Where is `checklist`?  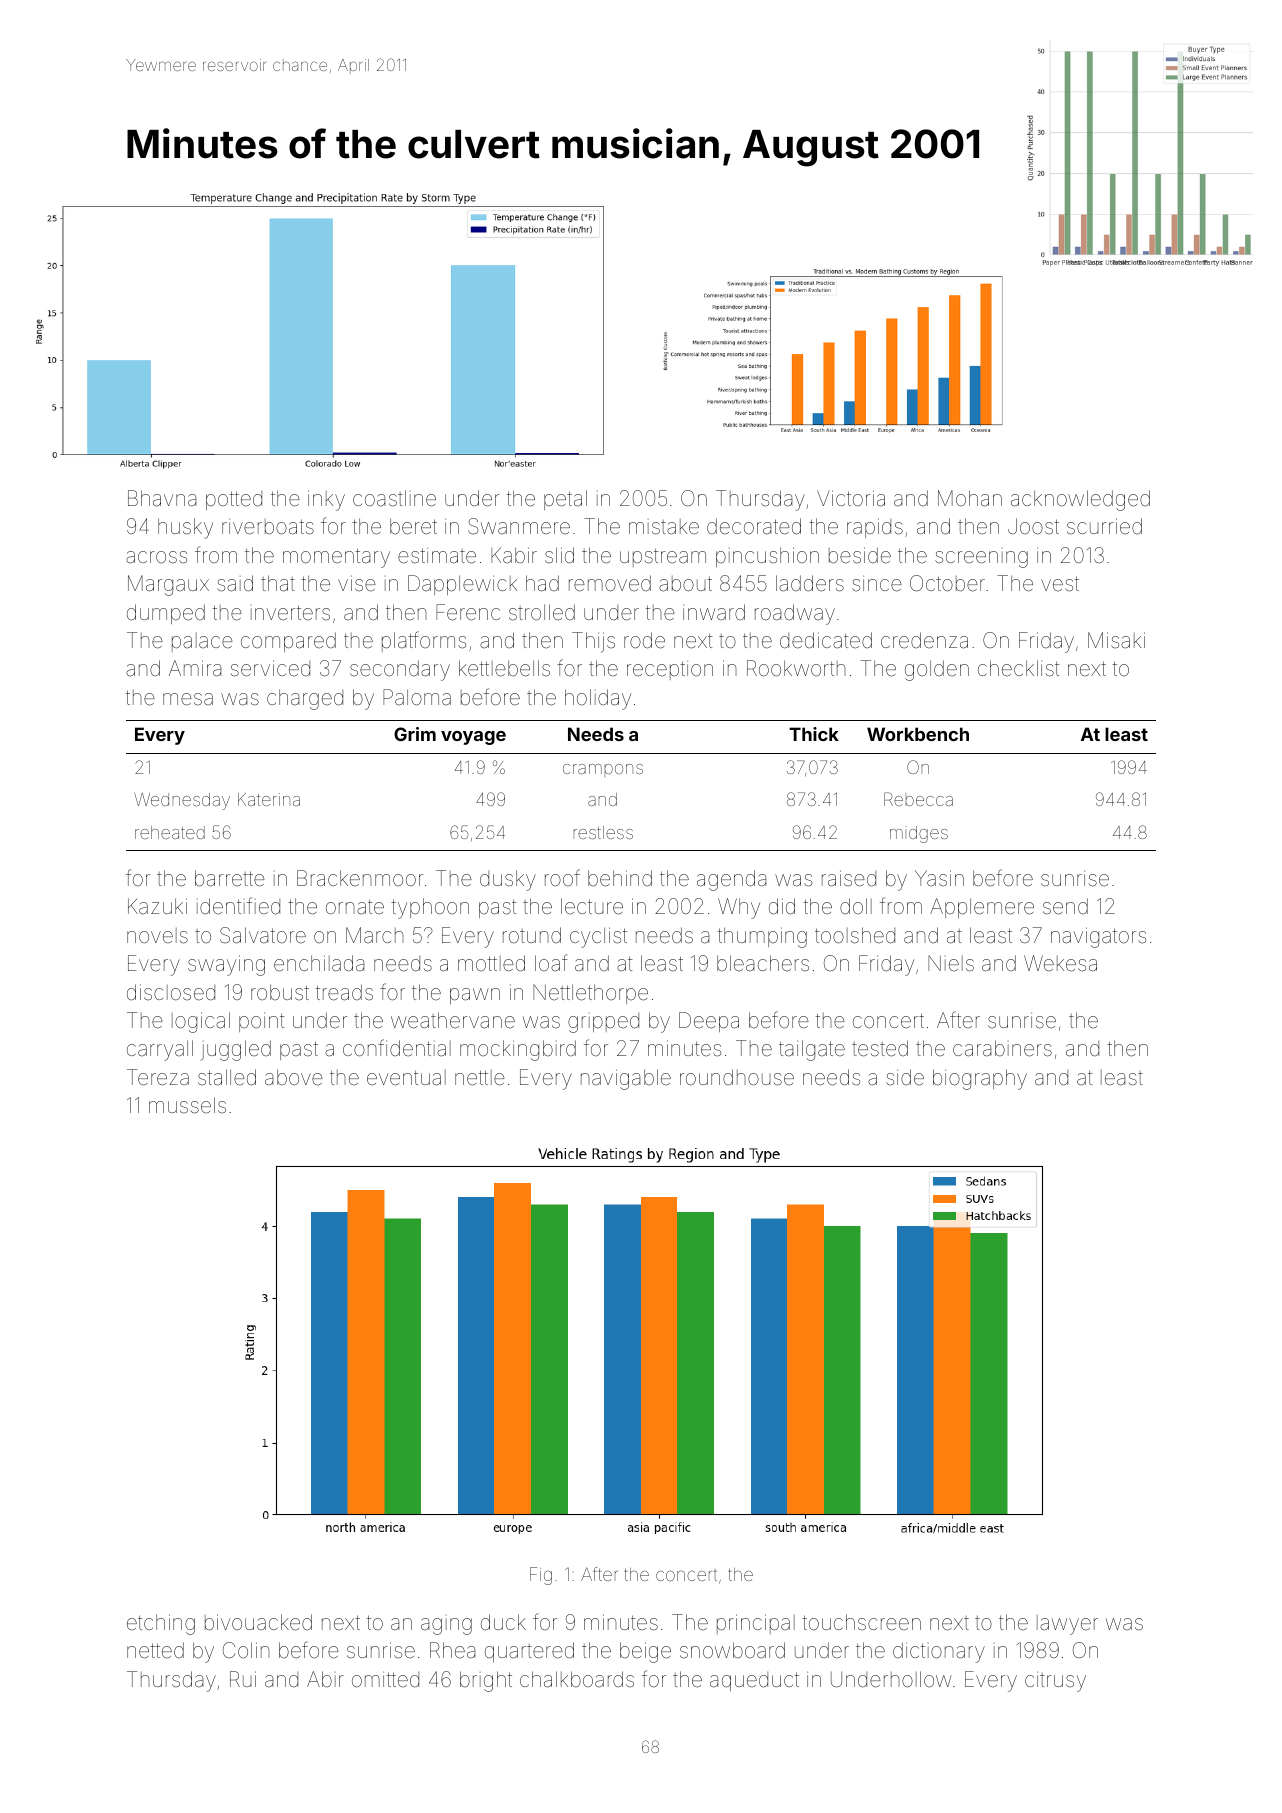 checklist is located at coordinates (1019, 668).
